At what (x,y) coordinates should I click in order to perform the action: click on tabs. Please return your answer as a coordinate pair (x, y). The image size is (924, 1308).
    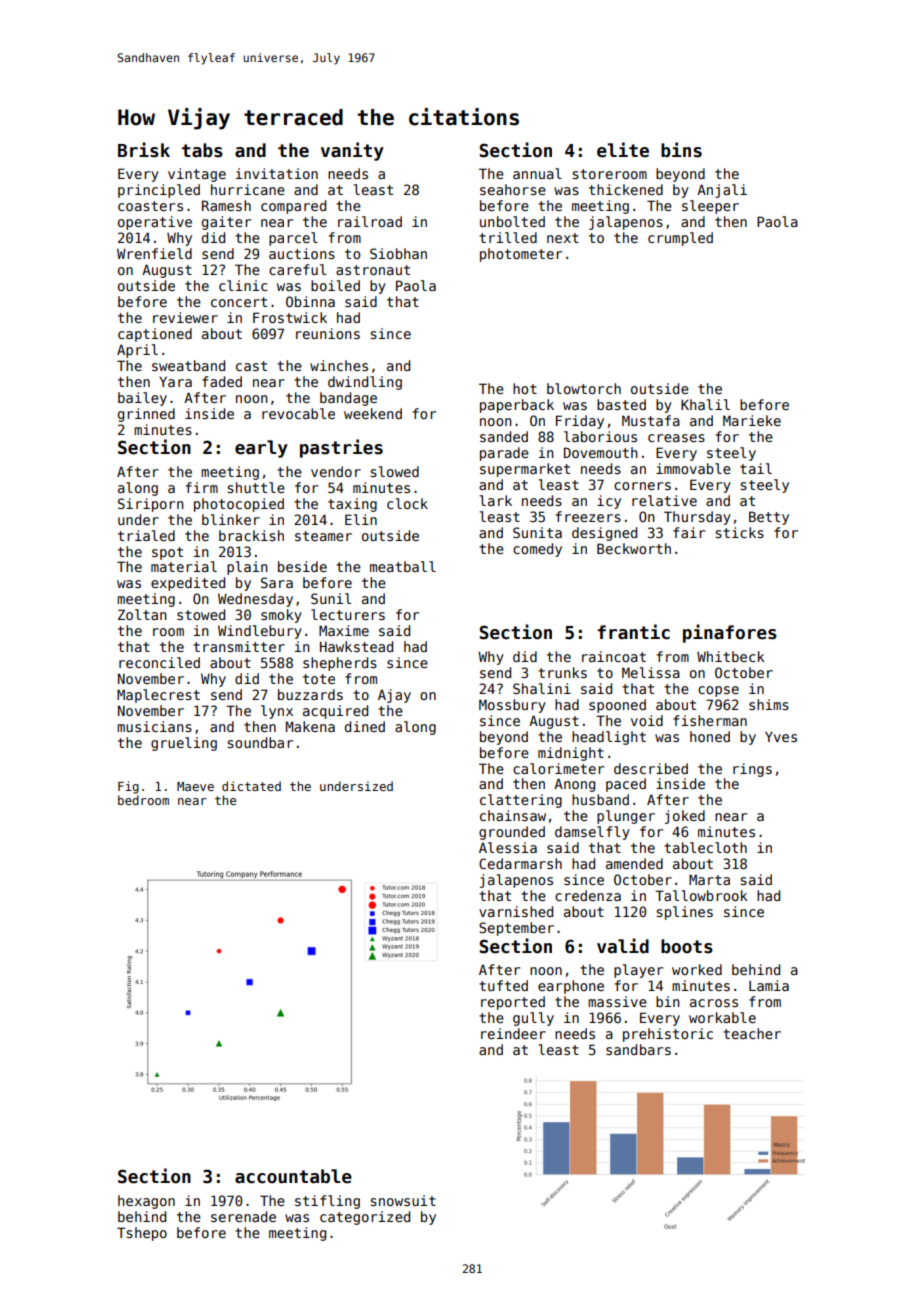
    Looking at the image, I should click on (202, 150).
